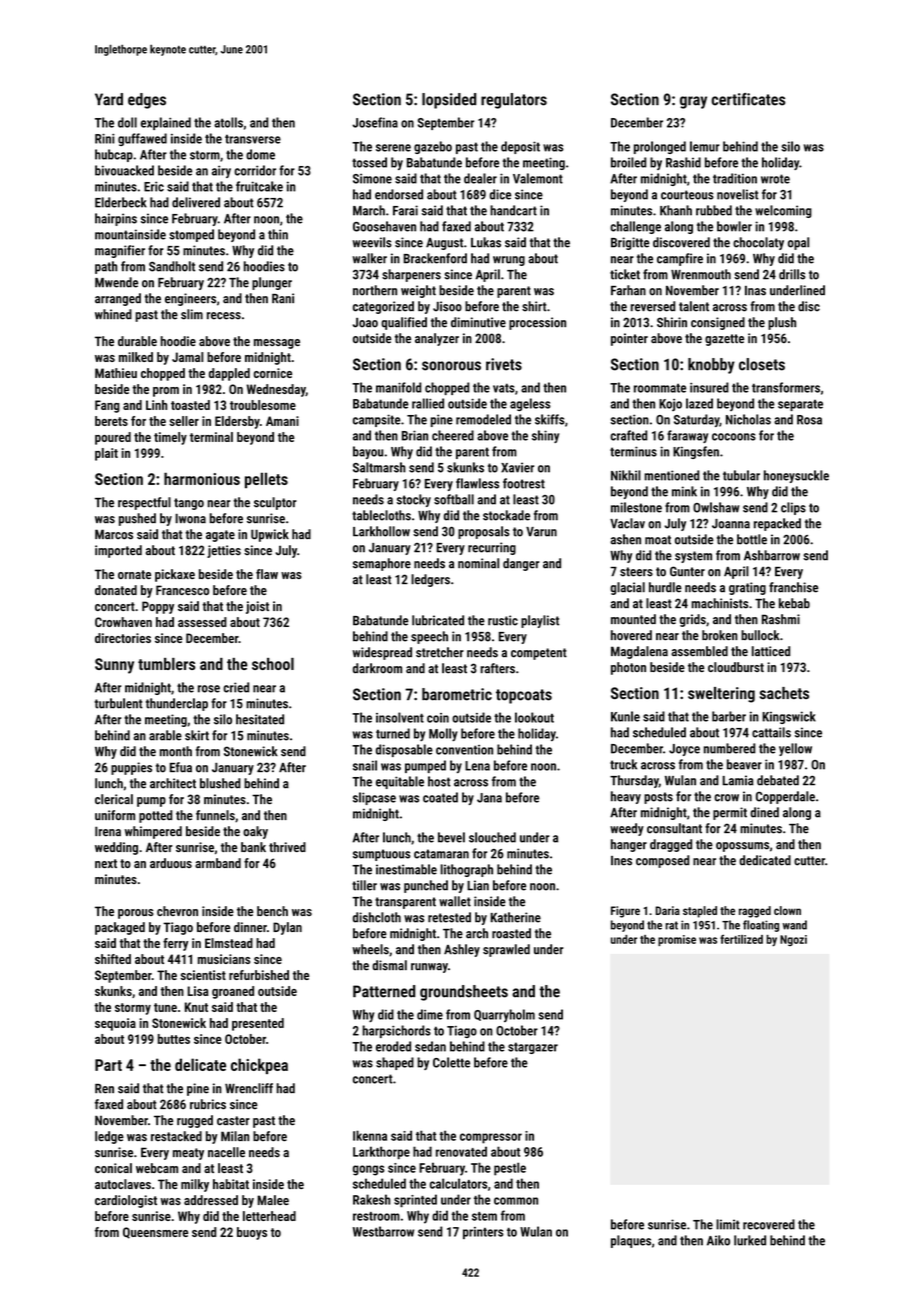 Image resolution: width=924 pixels, height=1308 pixels. What do you see at coordinates (257, 607) in the screenshot?
I see `joist` at bounding box center [257, 607].
